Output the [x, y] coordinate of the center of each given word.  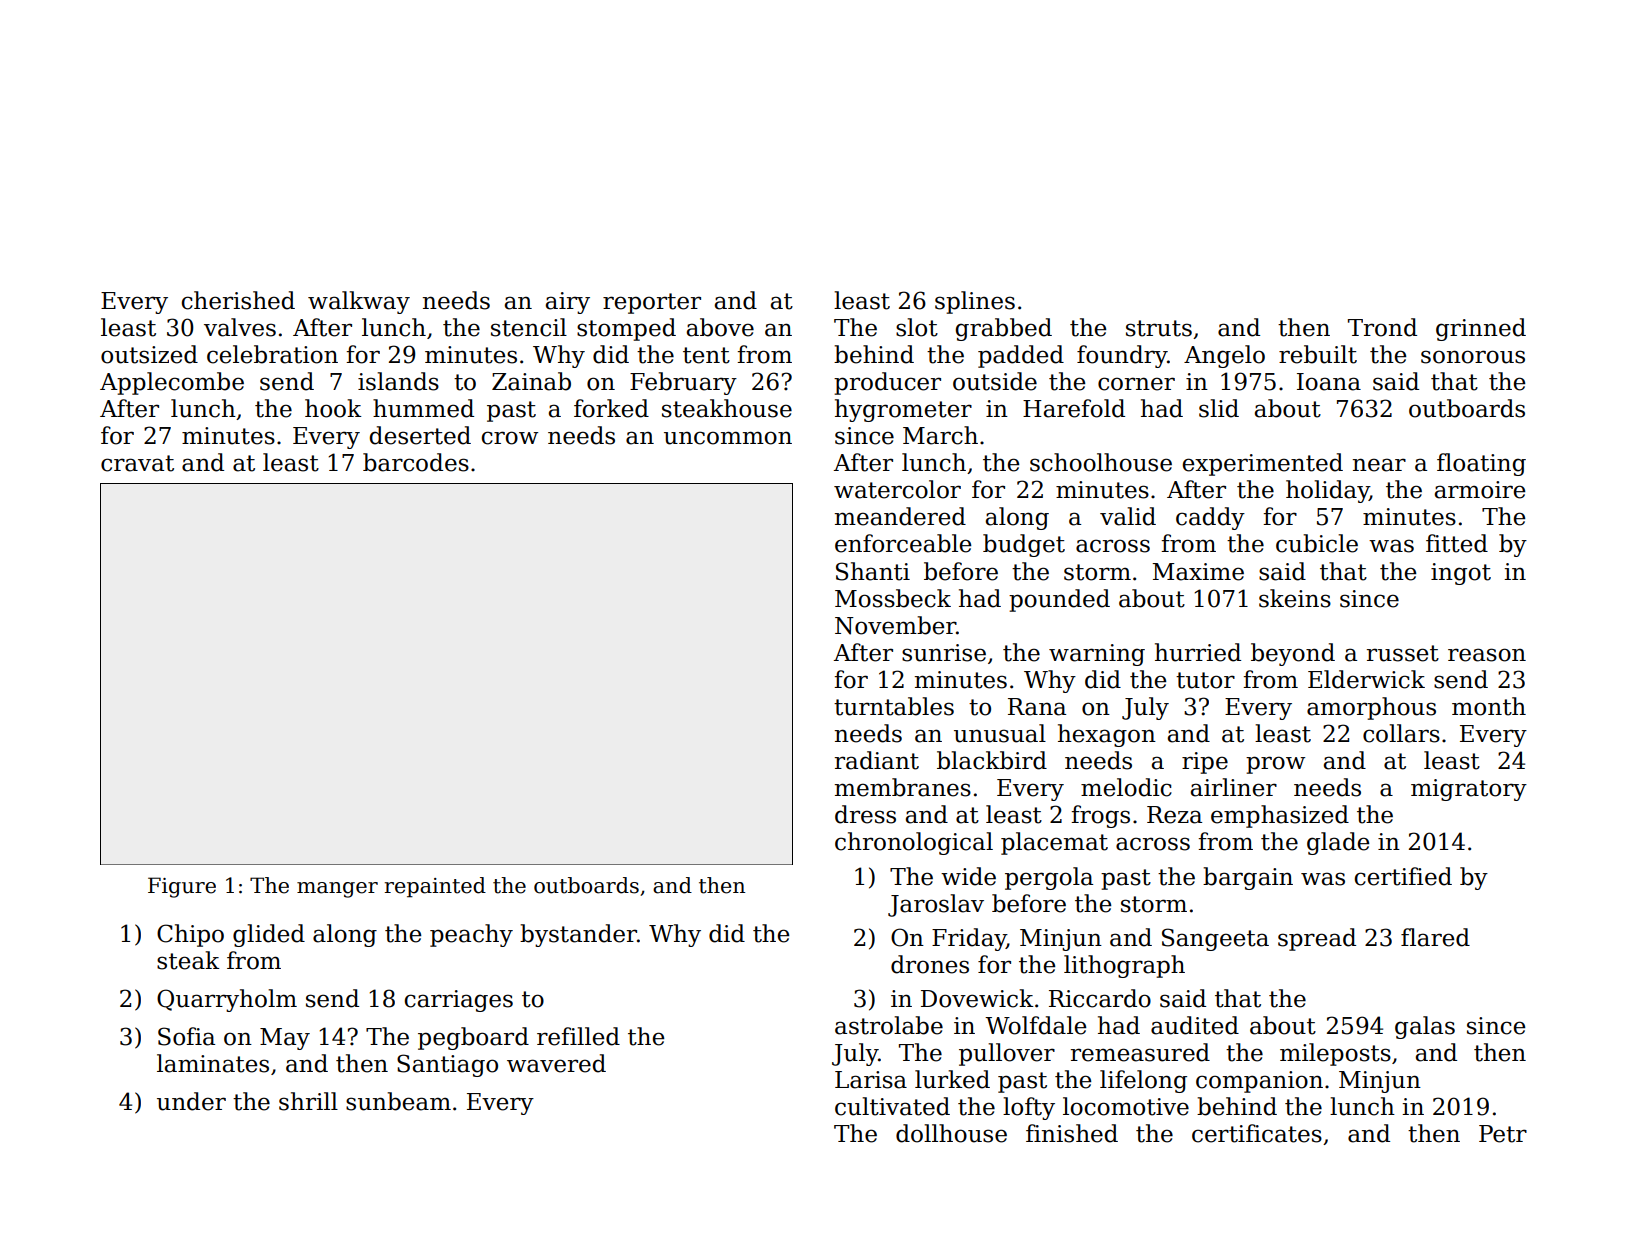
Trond [1382, 327]
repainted [435, 887]
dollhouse [951, 1133]
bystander [578, 935]
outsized [149, 354]
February [683, 383]
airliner [1234, 787]
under [191, 1101]
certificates [1257, 1133]
